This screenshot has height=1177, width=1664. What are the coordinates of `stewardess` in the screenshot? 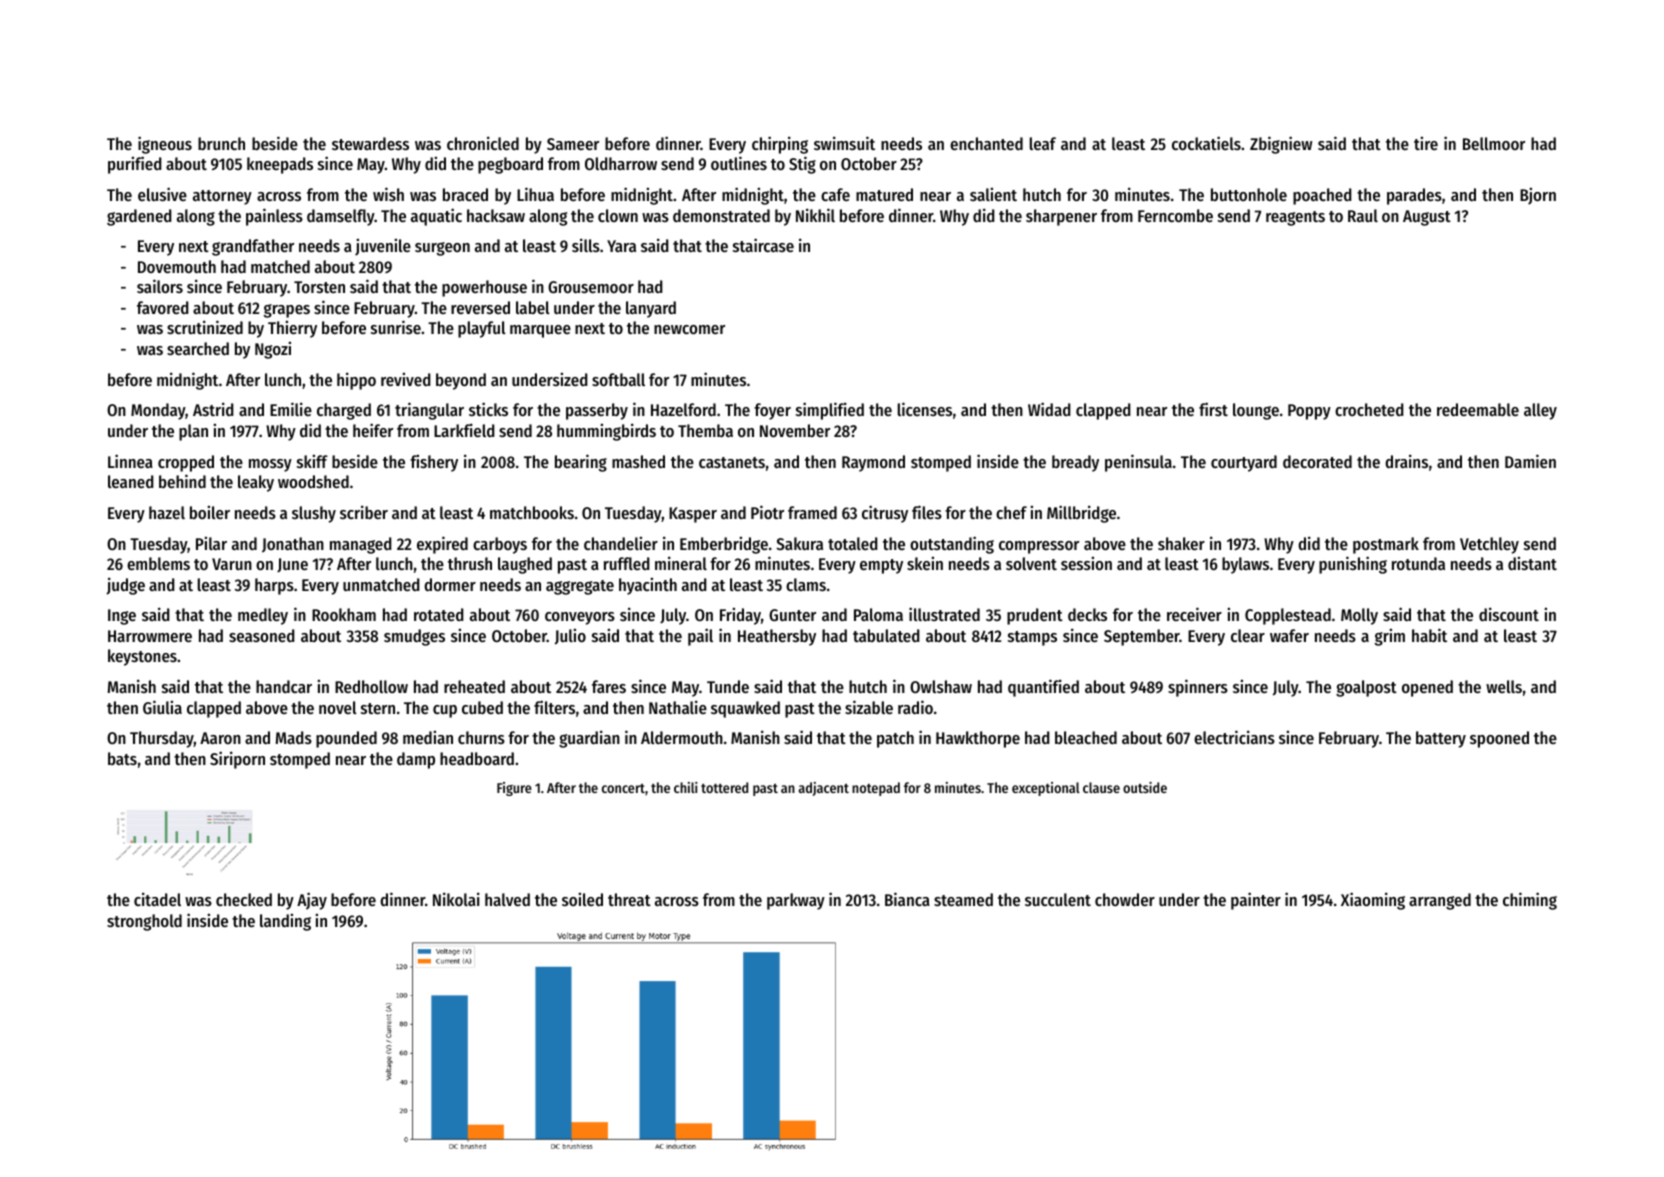 It's located at (370, 143).
